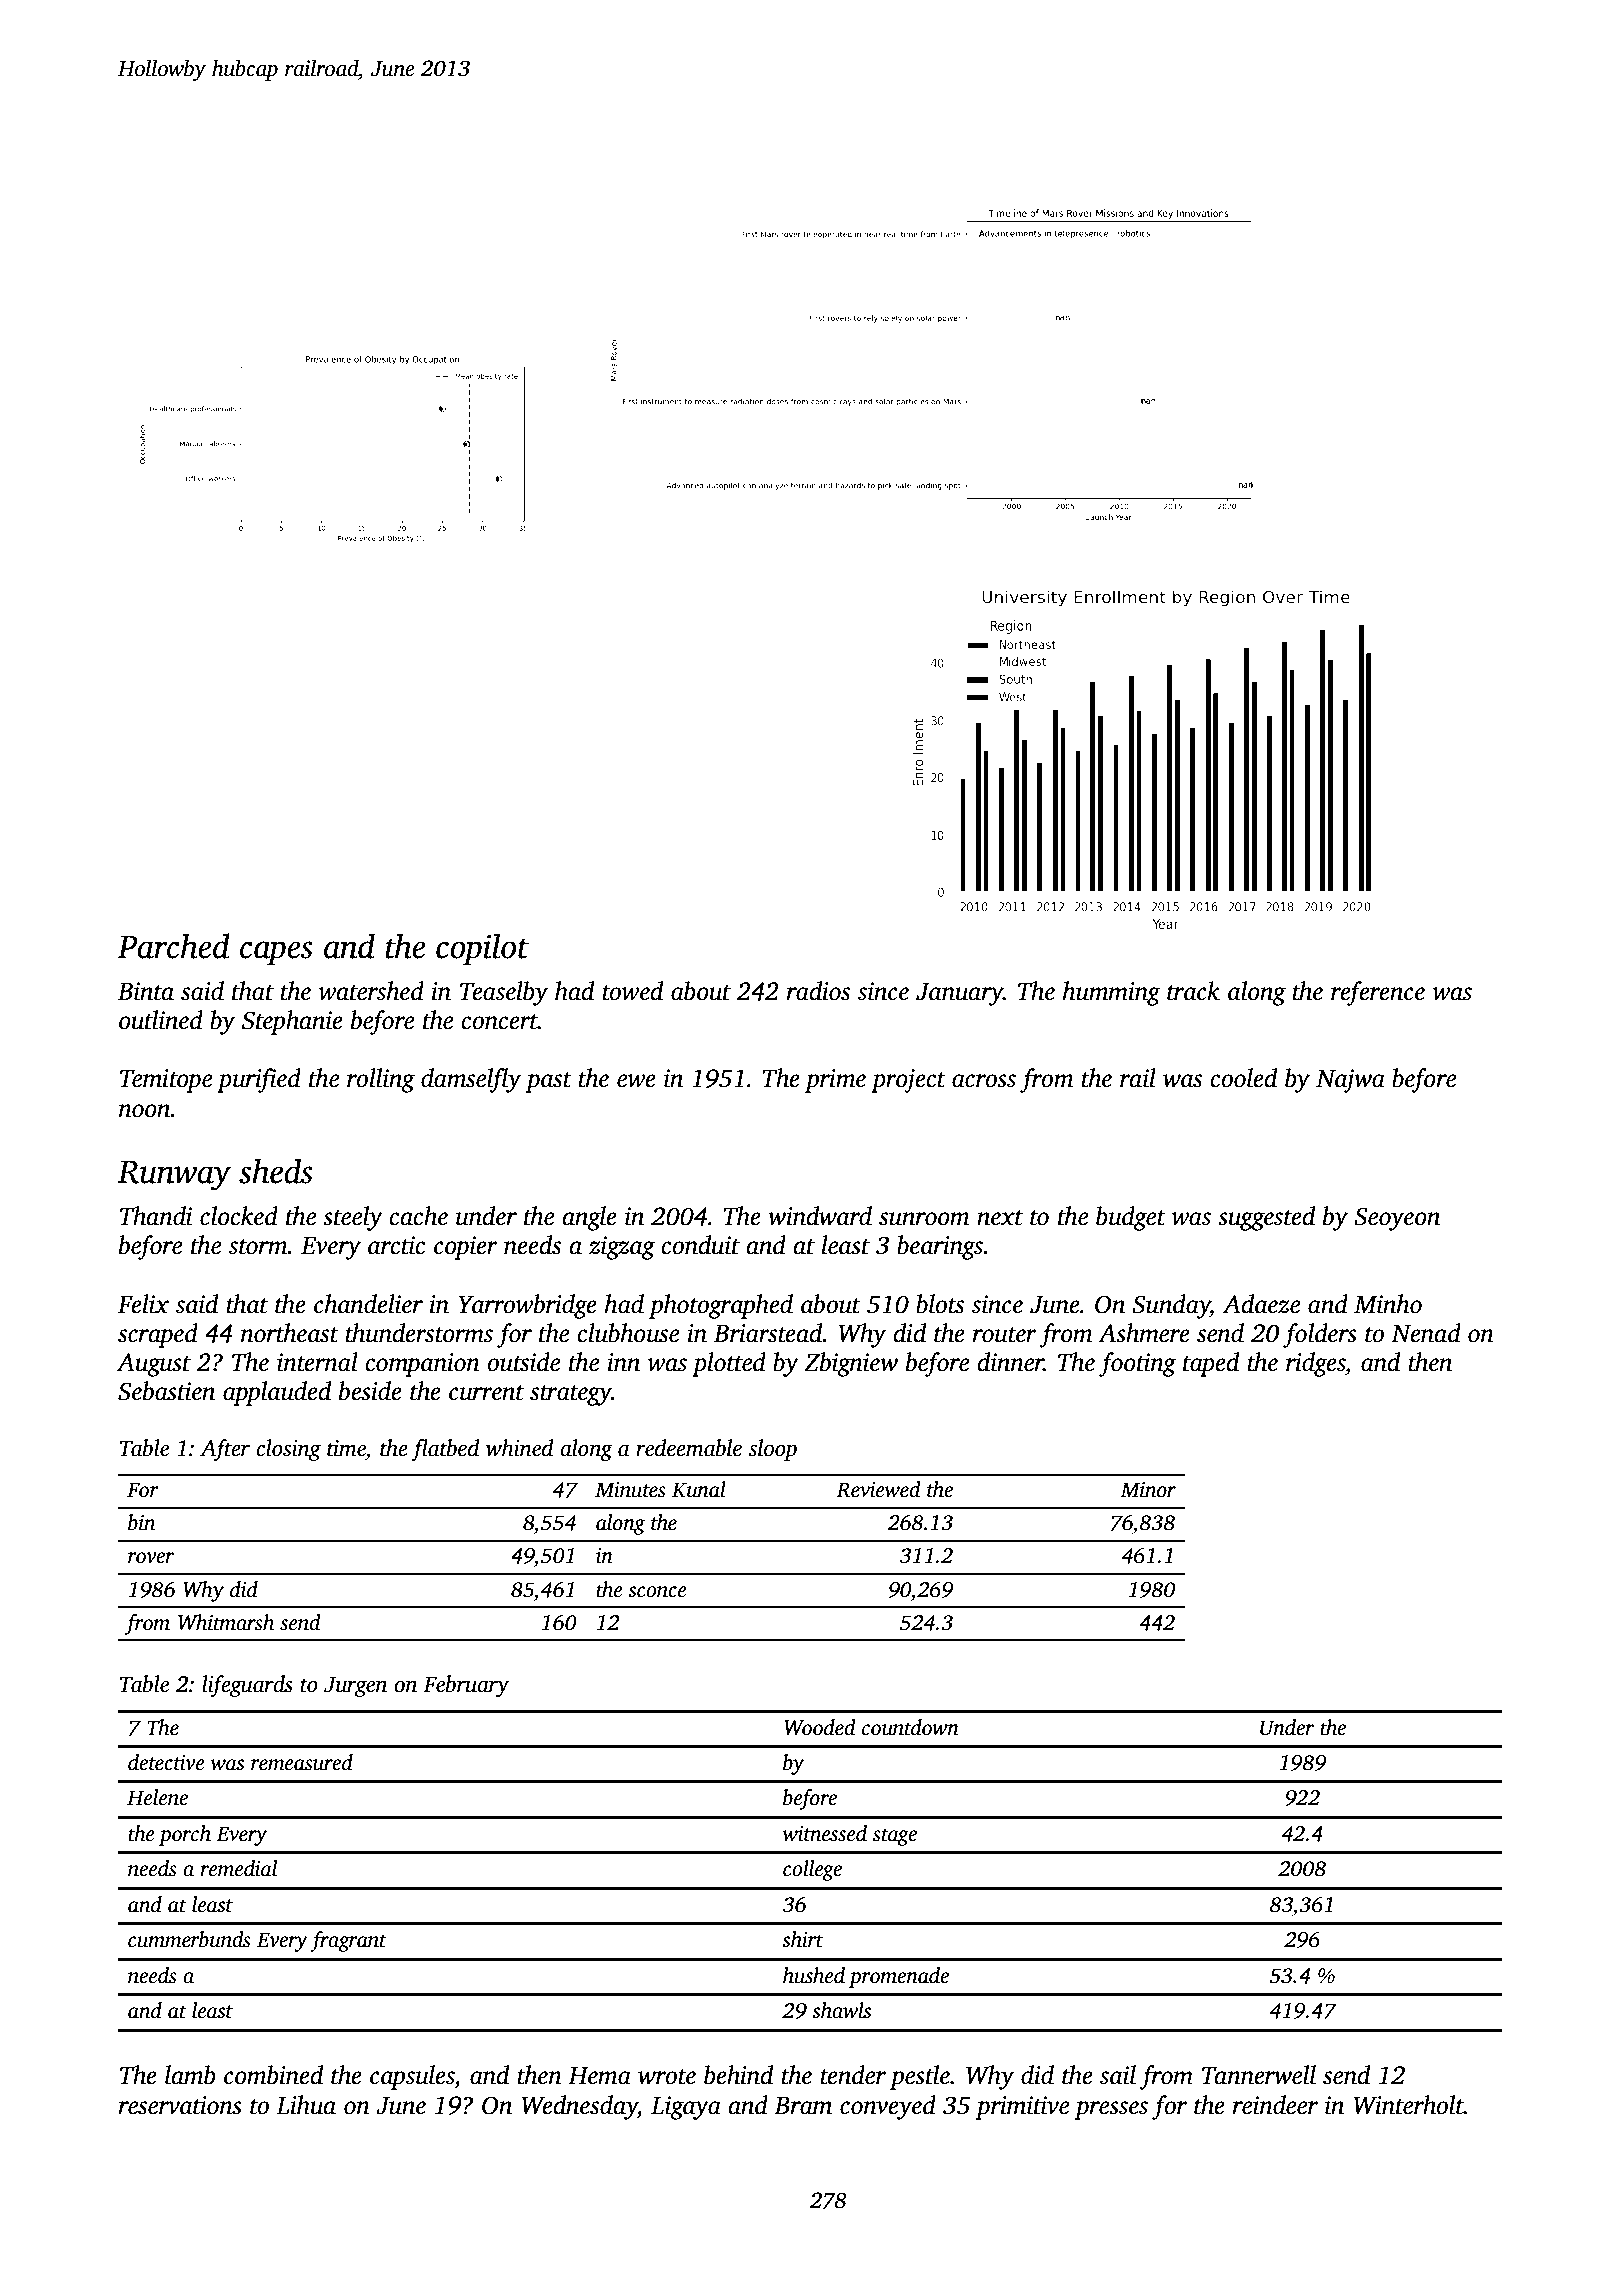  What do you see at coordinates (1350, 1081) in the screenshot?
I see `Najwa` at bounding box center [1350, 1081].
